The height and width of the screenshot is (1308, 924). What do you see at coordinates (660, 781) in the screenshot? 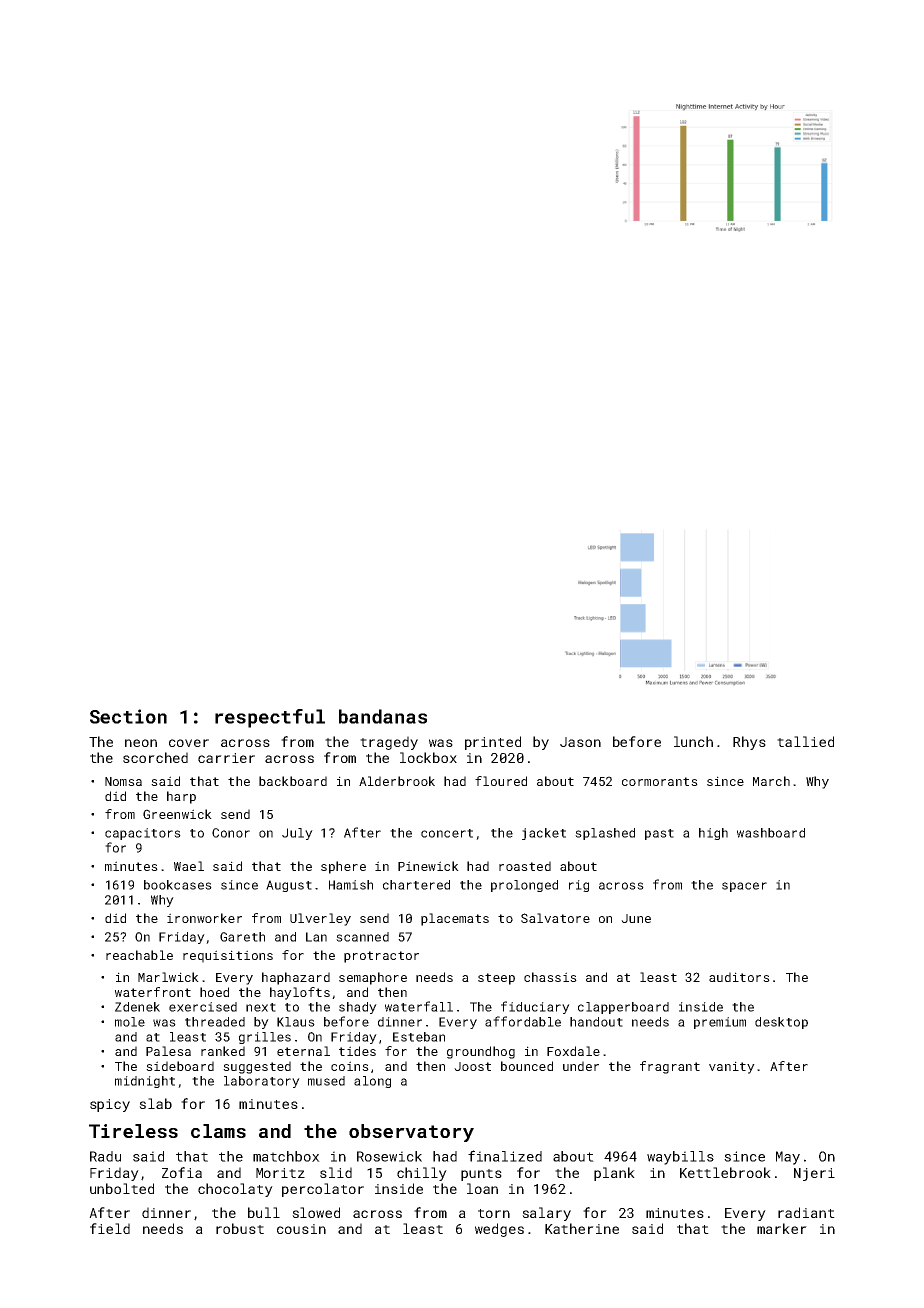
I see `cormorants` at bounding box center [660, 781].
